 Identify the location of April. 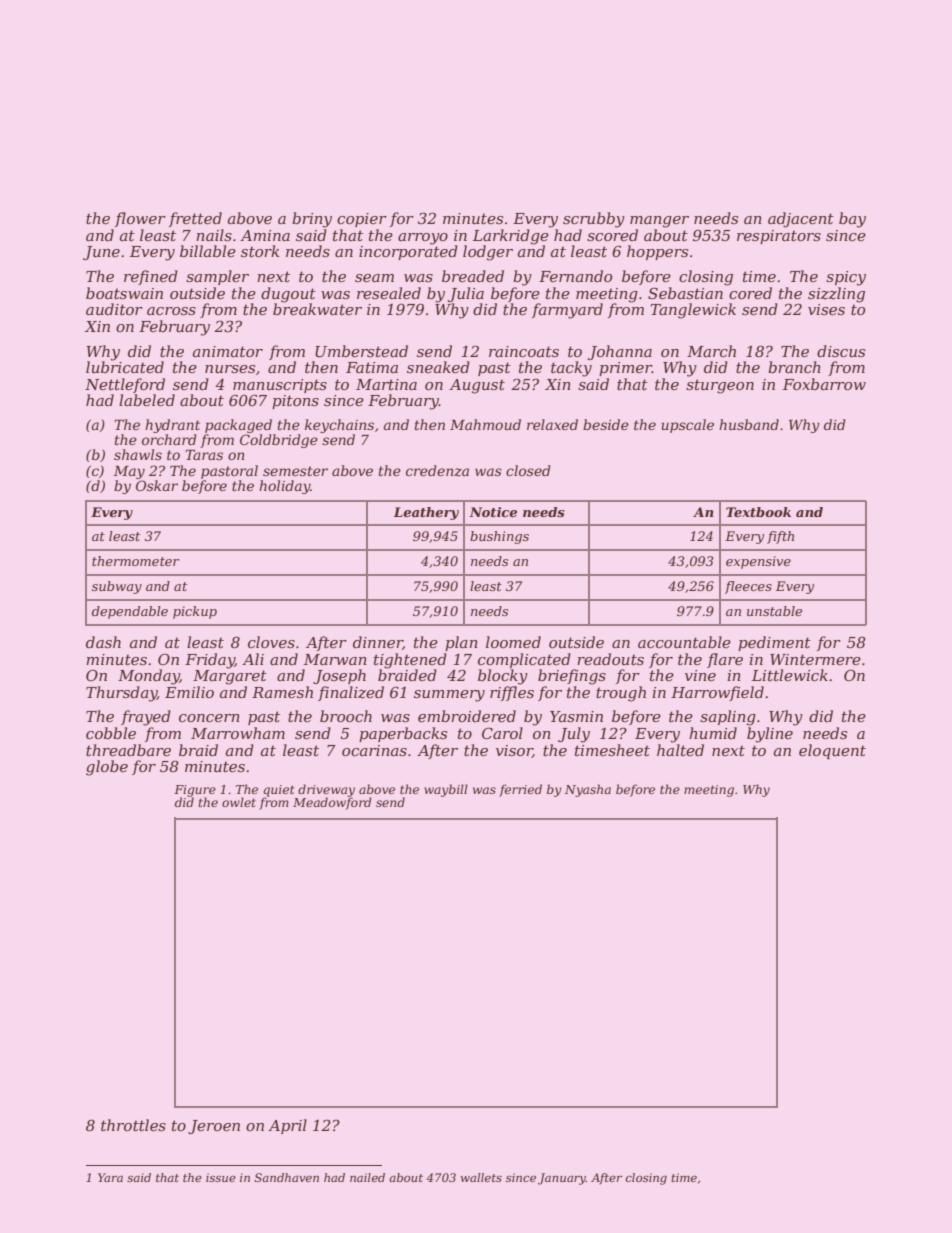
(287, 1126).
